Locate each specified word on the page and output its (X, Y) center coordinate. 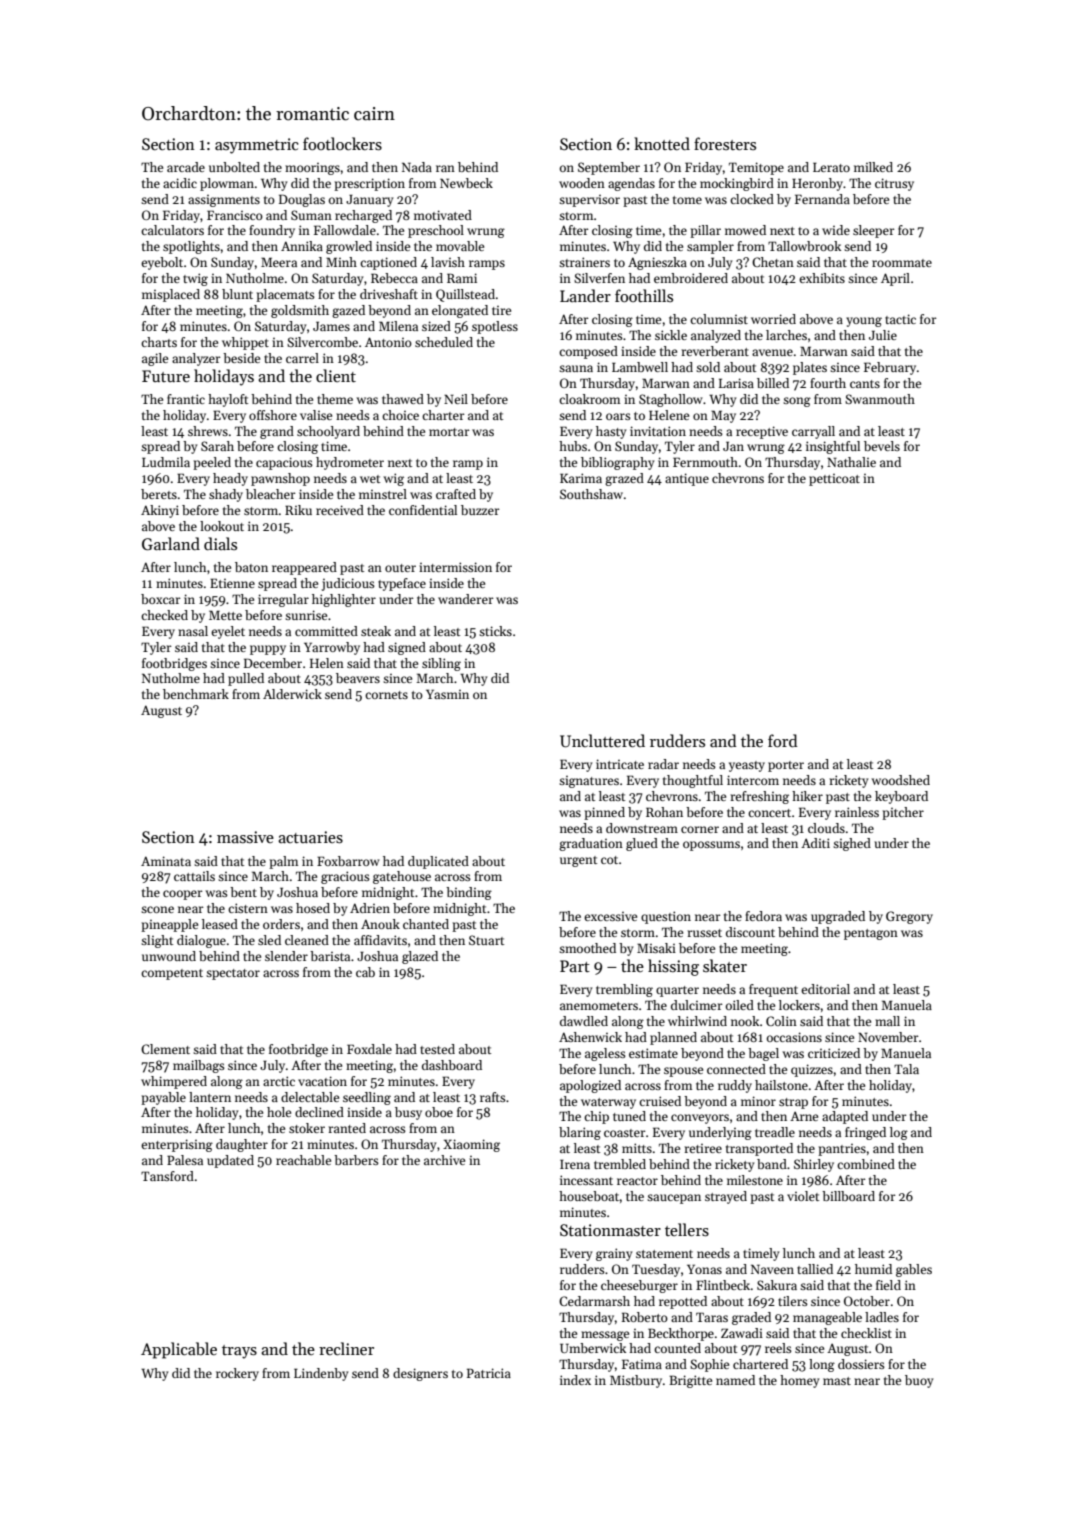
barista (330, 956)
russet (705, 933)
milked (873, 167)
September (609, 168)
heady (230, 479)
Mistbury (636, 1381)
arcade (186, 167)
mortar (449, 432)
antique (687, 479)
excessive (610, 916)
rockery (237, 1374)
